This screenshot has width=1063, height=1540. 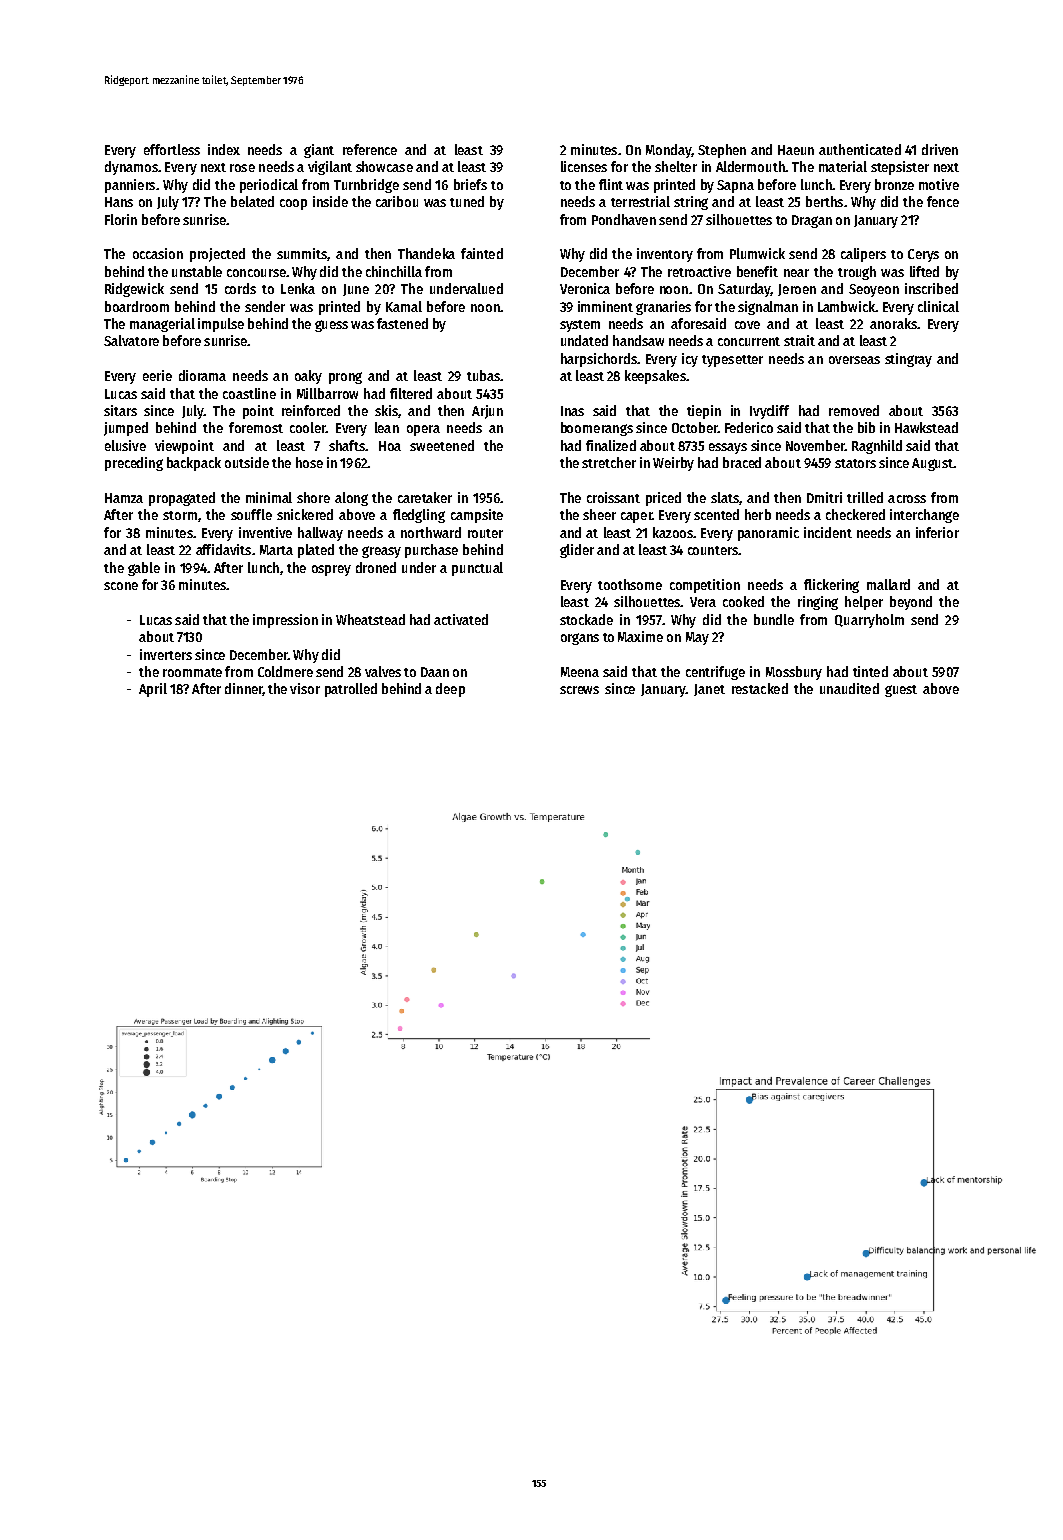 What do you see at coordinates (774, 619) in the screenshot?
I see `bundle` at bounding box center [774, 619].
